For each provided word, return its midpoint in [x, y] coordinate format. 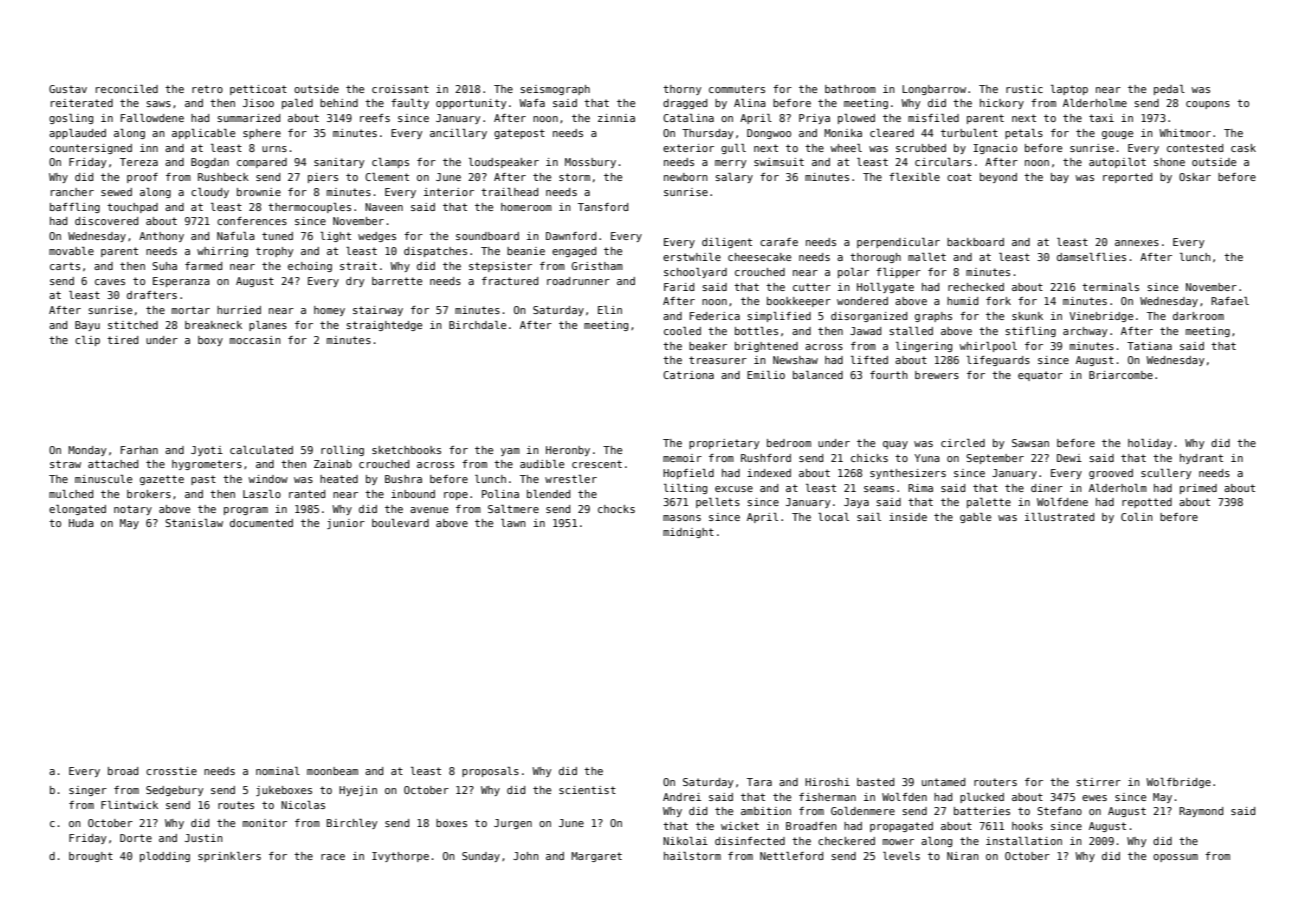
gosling [71, 119]
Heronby [568, 451]
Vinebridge [1101, 317]
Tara [759, 782]
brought [91, 857]
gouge [1117, 135]
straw [65, 464]
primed [1198, 489]
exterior [688, 148]
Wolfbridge [1178, 783]
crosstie [171, 771]
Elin [610, 310]
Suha [164, 266]
